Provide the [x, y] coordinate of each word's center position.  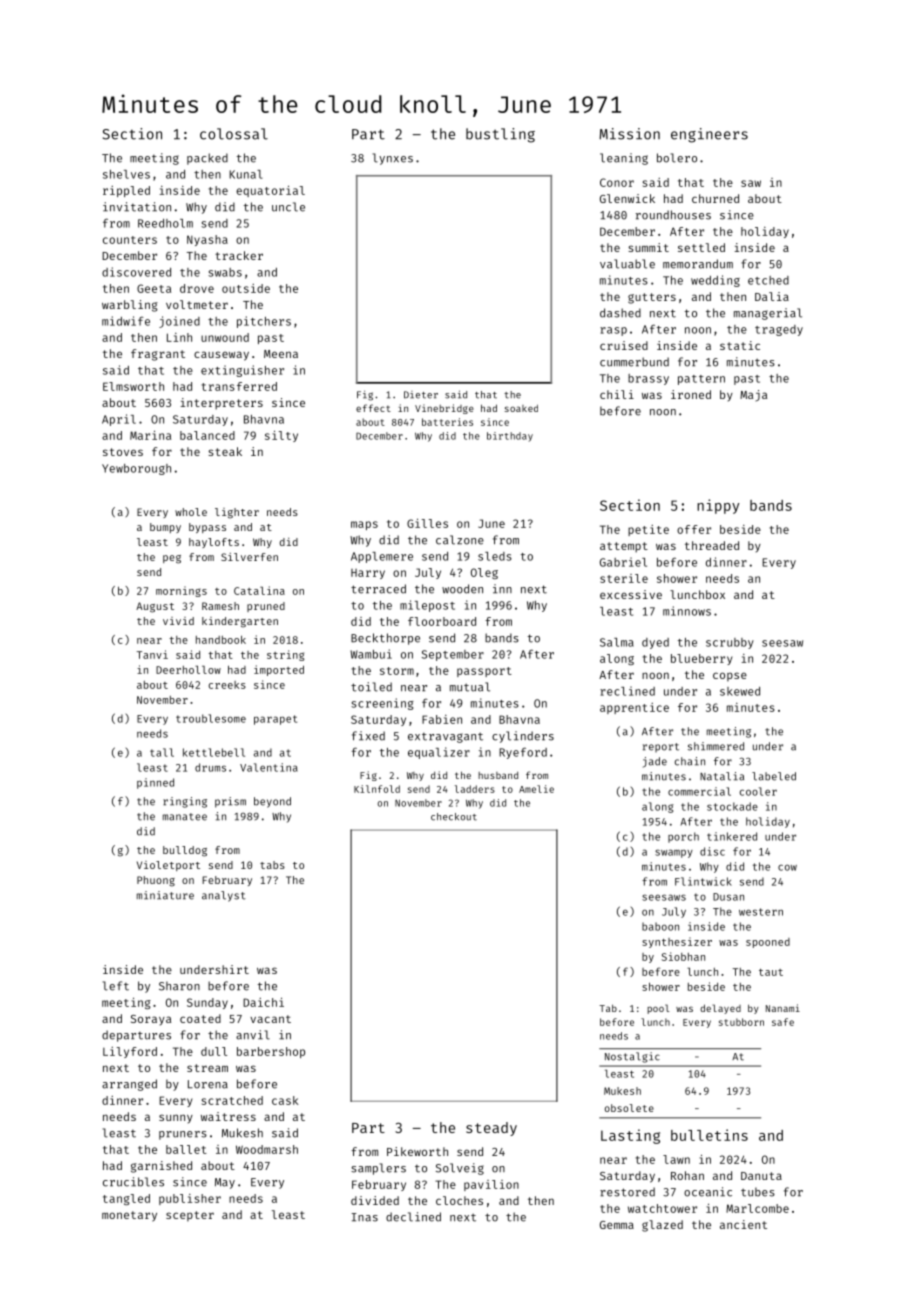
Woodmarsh [267, 1149]
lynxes [393, 159]
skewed [740, 691]
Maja [753, 395]
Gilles [427, 523]
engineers [709, 135]
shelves [126, 174]
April [119, 420]
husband [498, 775]
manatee [185, 817]
